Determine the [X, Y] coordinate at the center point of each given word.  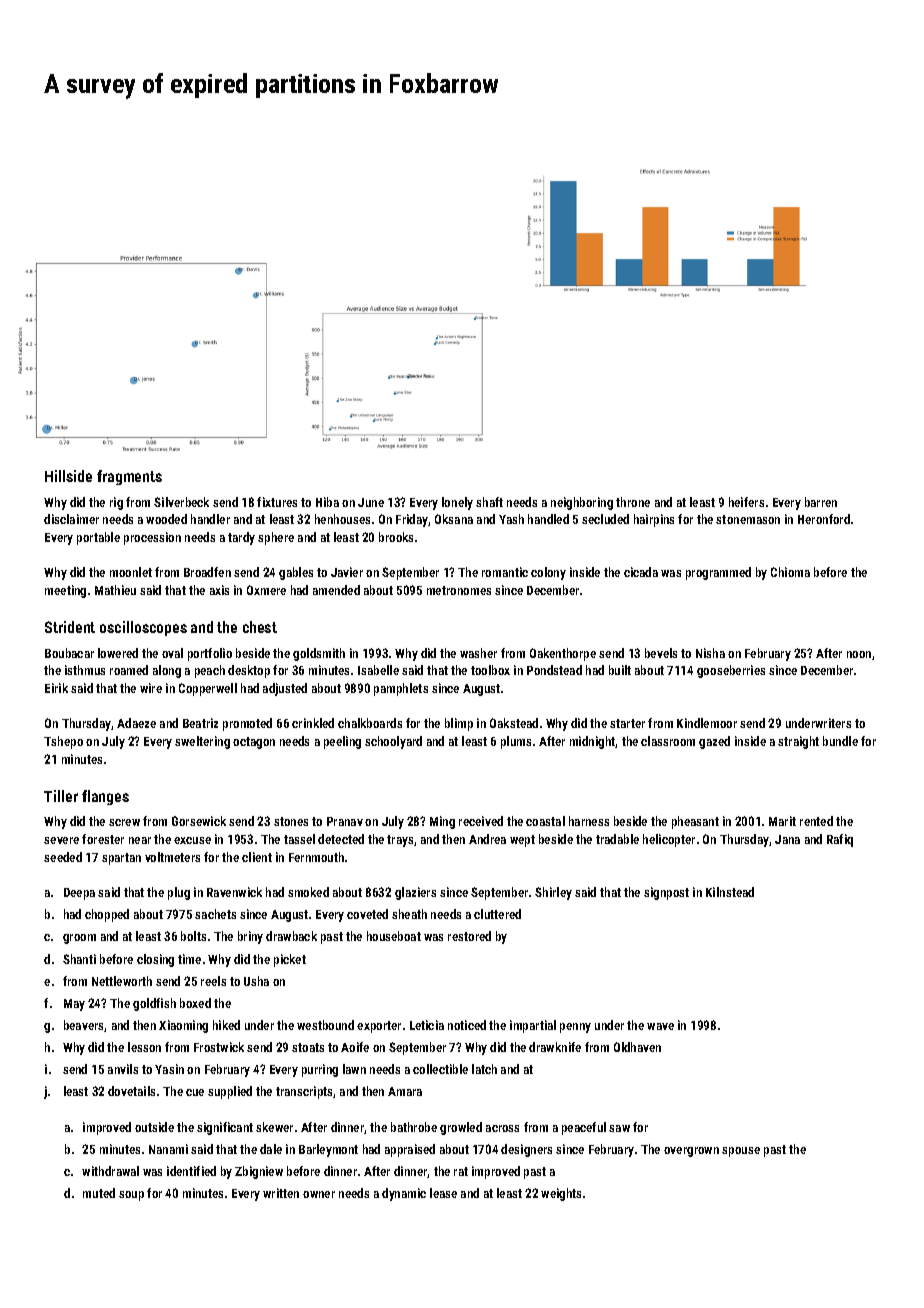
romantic [505, 572]
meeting [65, 591]
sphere [276, 538]
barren [821, 502]
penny [575, 1028]
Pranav [345, 821]
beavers [84, 1026]
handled [548, 519]
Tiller [61, 796]
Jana [787, 839]
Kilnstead [730, 892]
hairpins [654, 520]
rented [816, 821]
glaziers [415, 893]
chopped [107, 915]
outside [154, 1127]
